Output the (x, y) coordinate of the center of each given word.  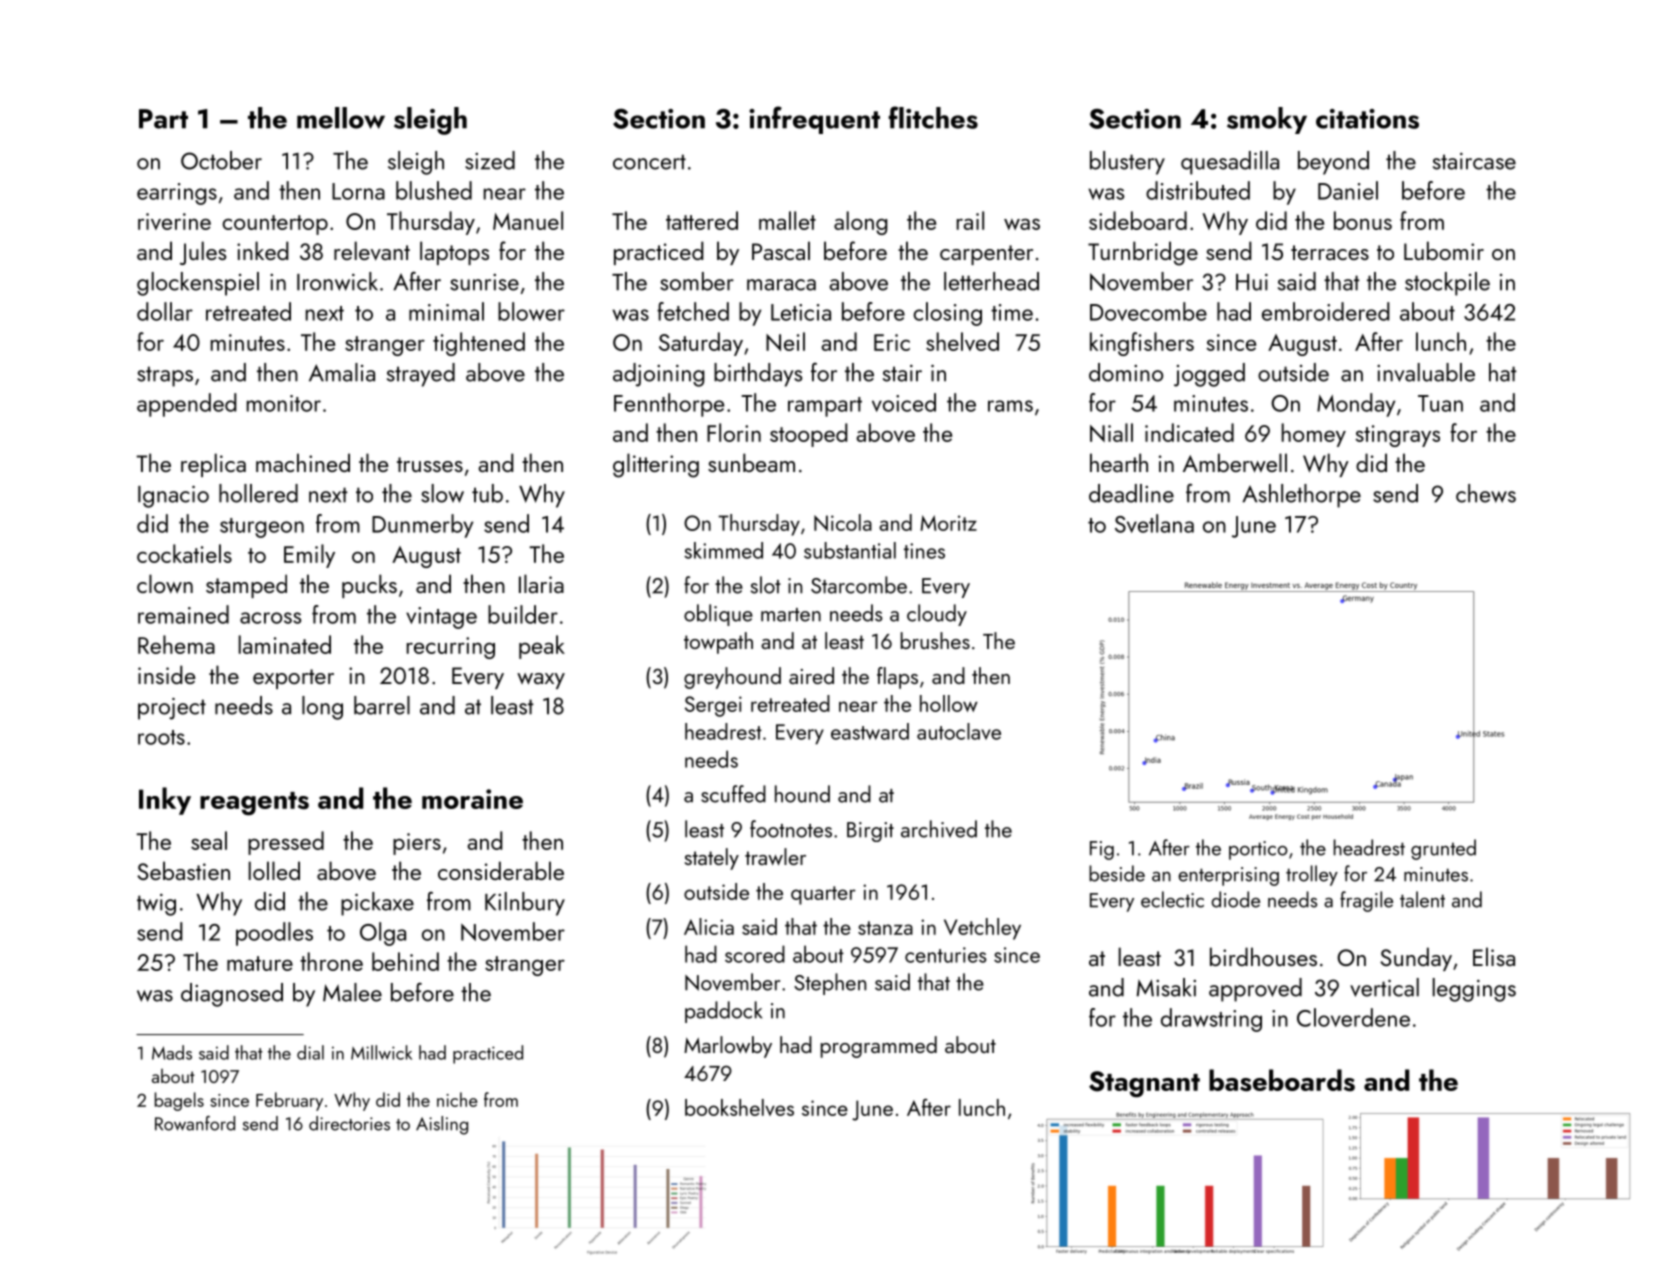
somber (697, 281)
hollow (949, 703)
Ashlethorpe (1301, 496)
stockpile (1447, 284)
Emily (309, 556)
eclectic (1172, 899)
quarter (823, 895)
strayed (421, 375)
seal (209, 840)
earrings (177, 194)
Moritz (948, 523)
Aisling (442, 1125)
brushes (935, 640)
